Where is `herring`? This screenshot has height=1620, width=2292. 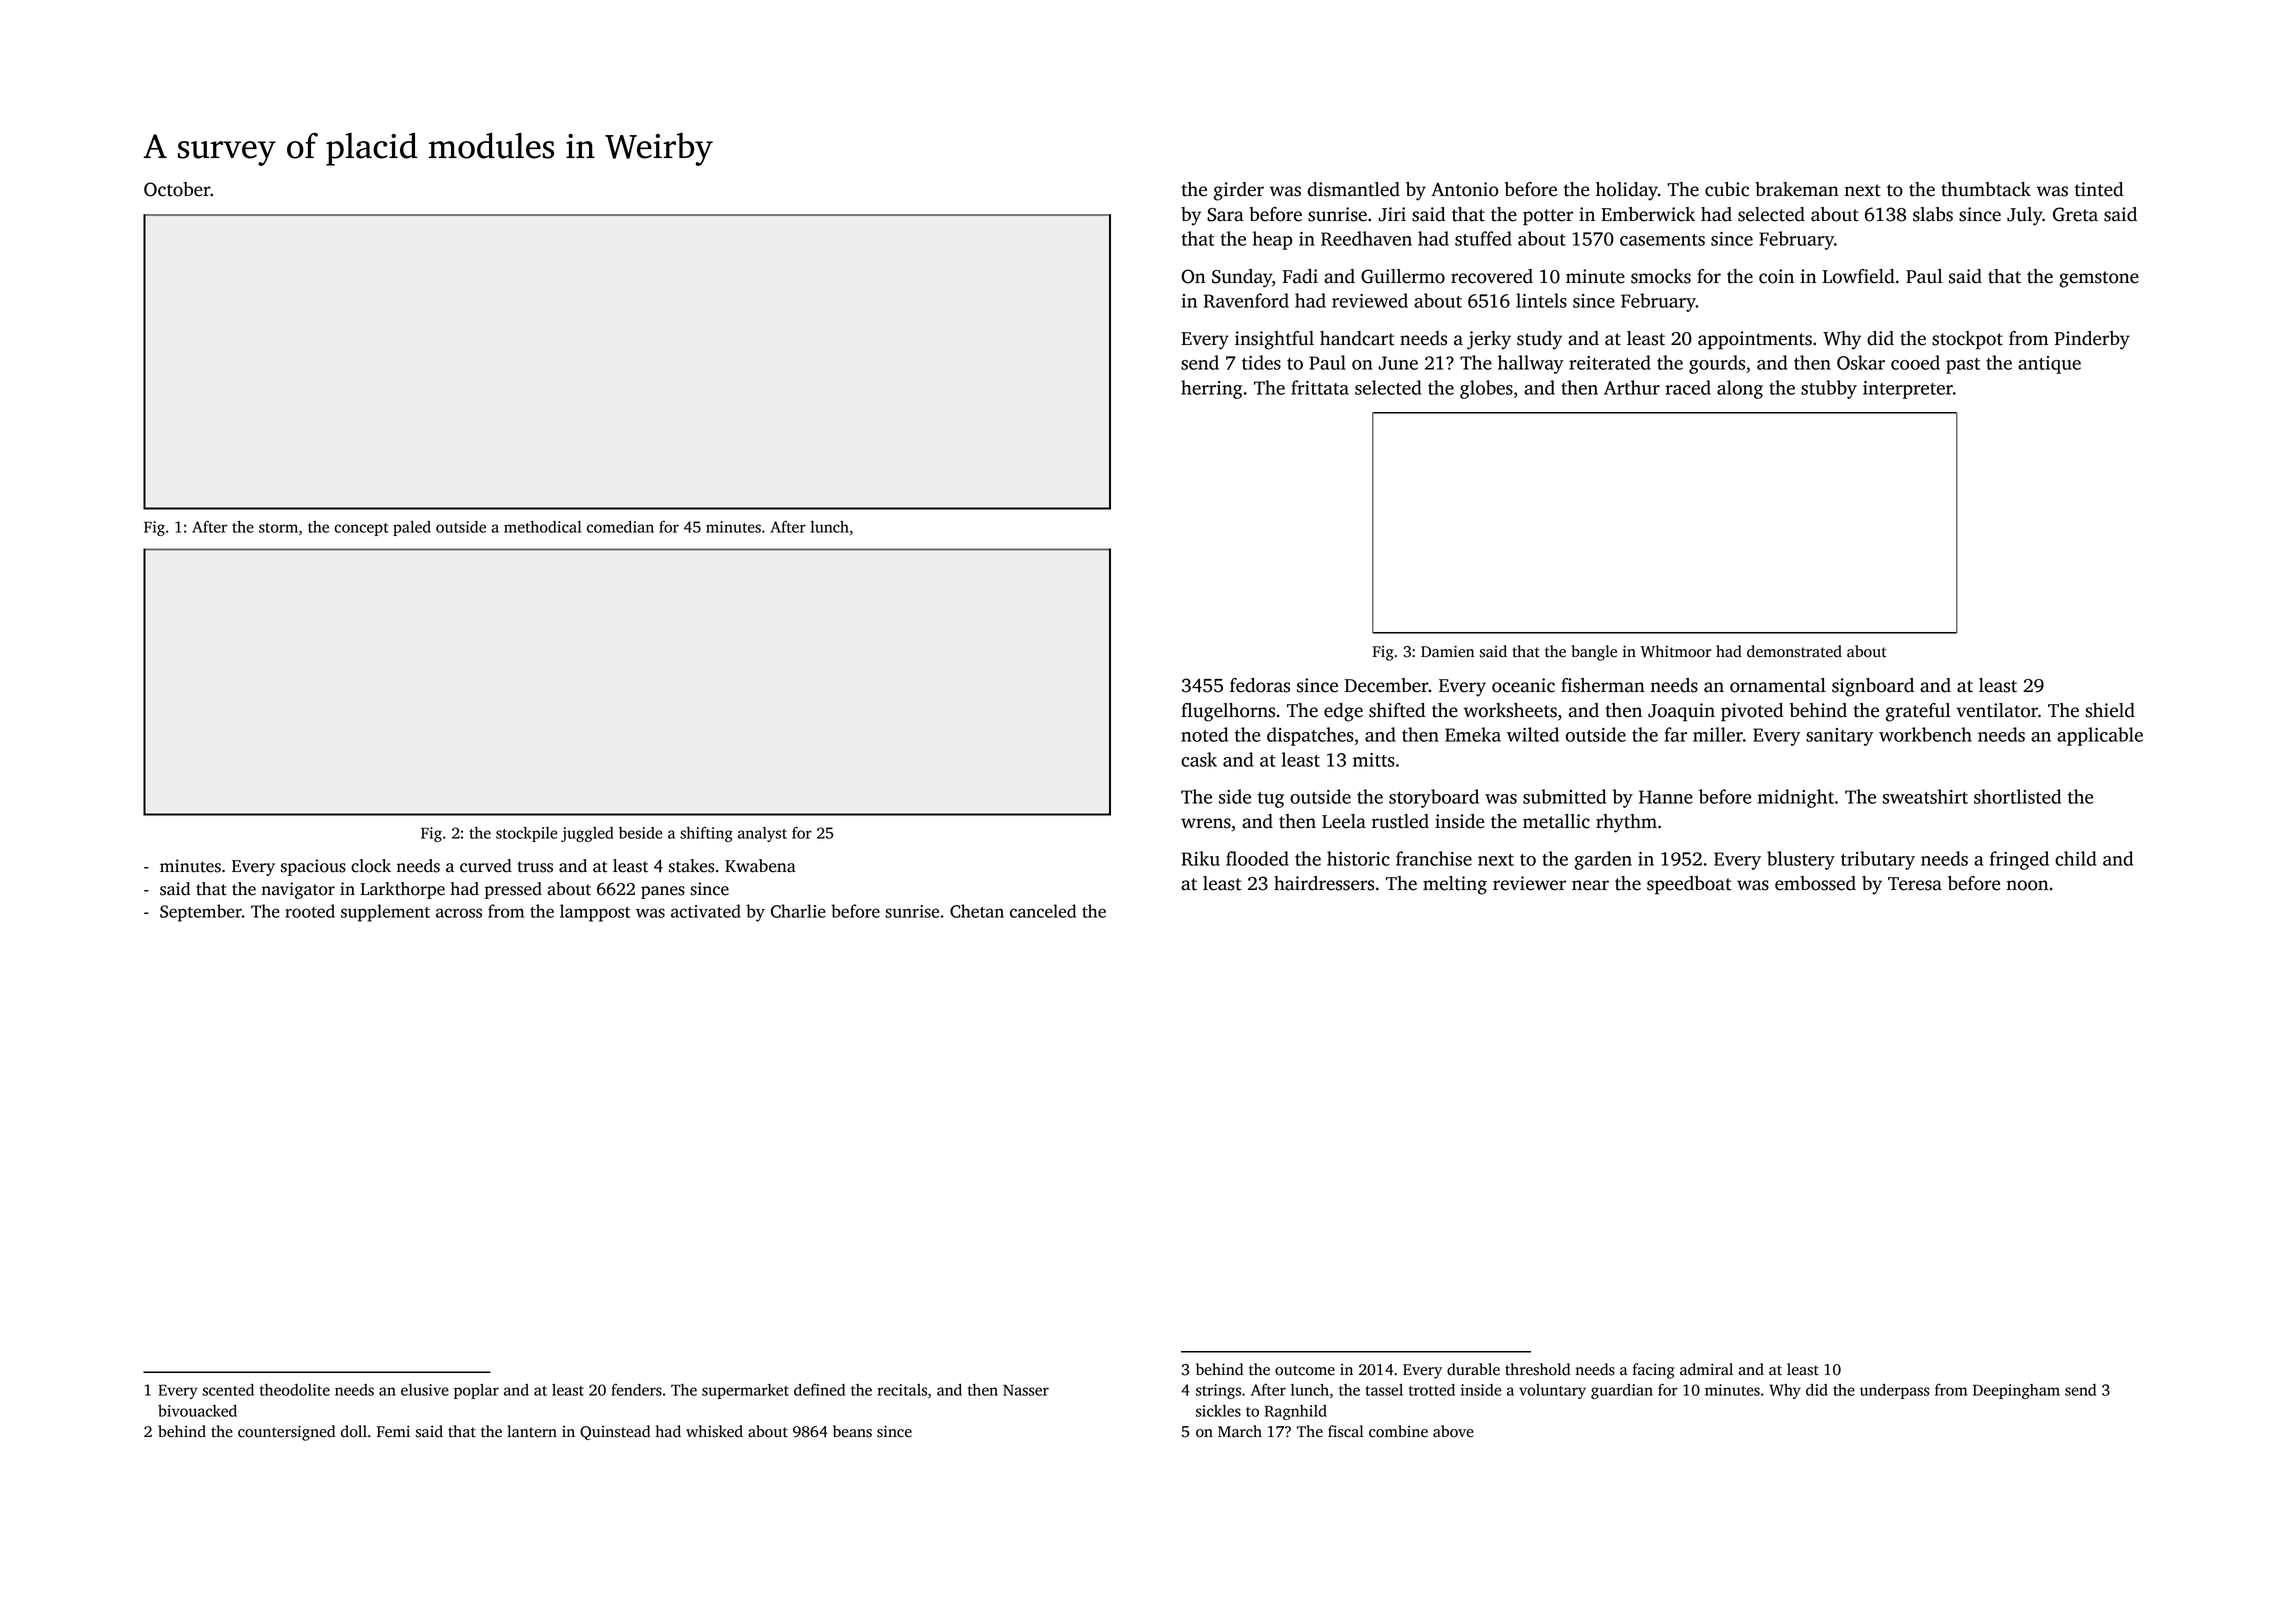
herring is located at coordinates (1211, 389).
